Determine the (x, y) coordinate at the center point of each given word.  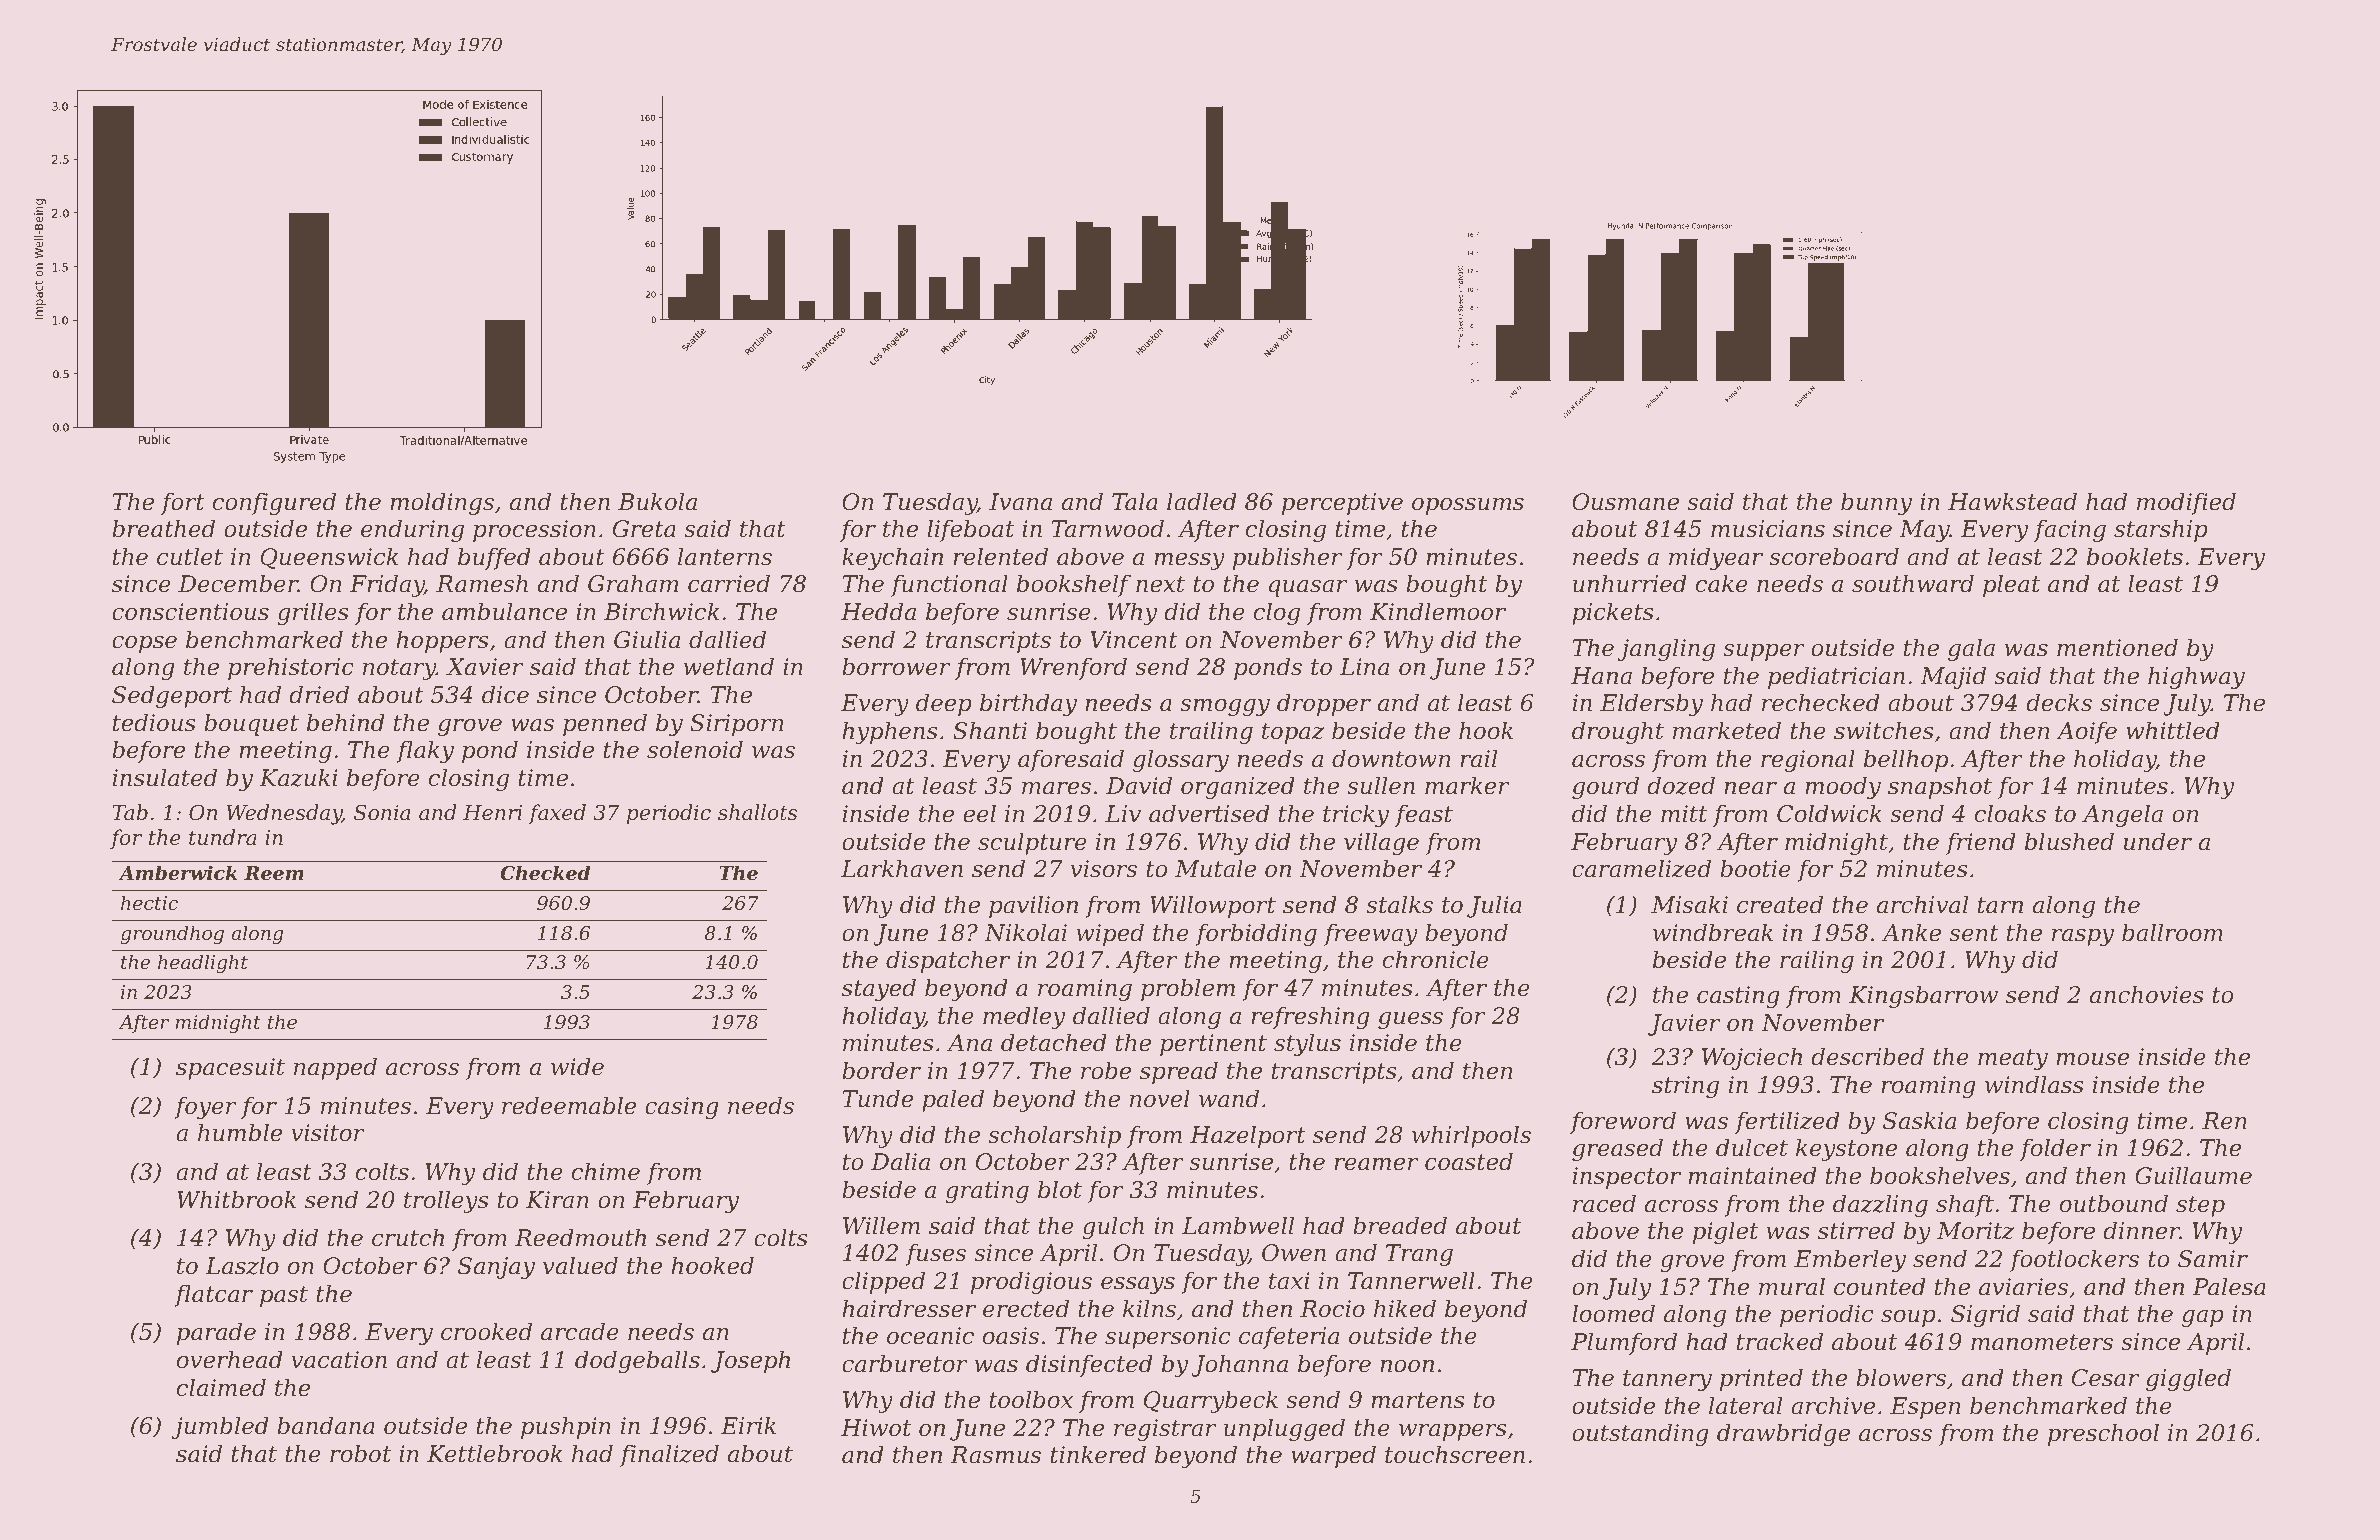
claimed (221, 1387)
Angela (2122, 815)
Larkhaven (902, 868)
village (1381, 843)
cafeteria (1289, 1337)
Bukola (657, 501)
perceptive (1342, 504)
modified (2186, 503)
